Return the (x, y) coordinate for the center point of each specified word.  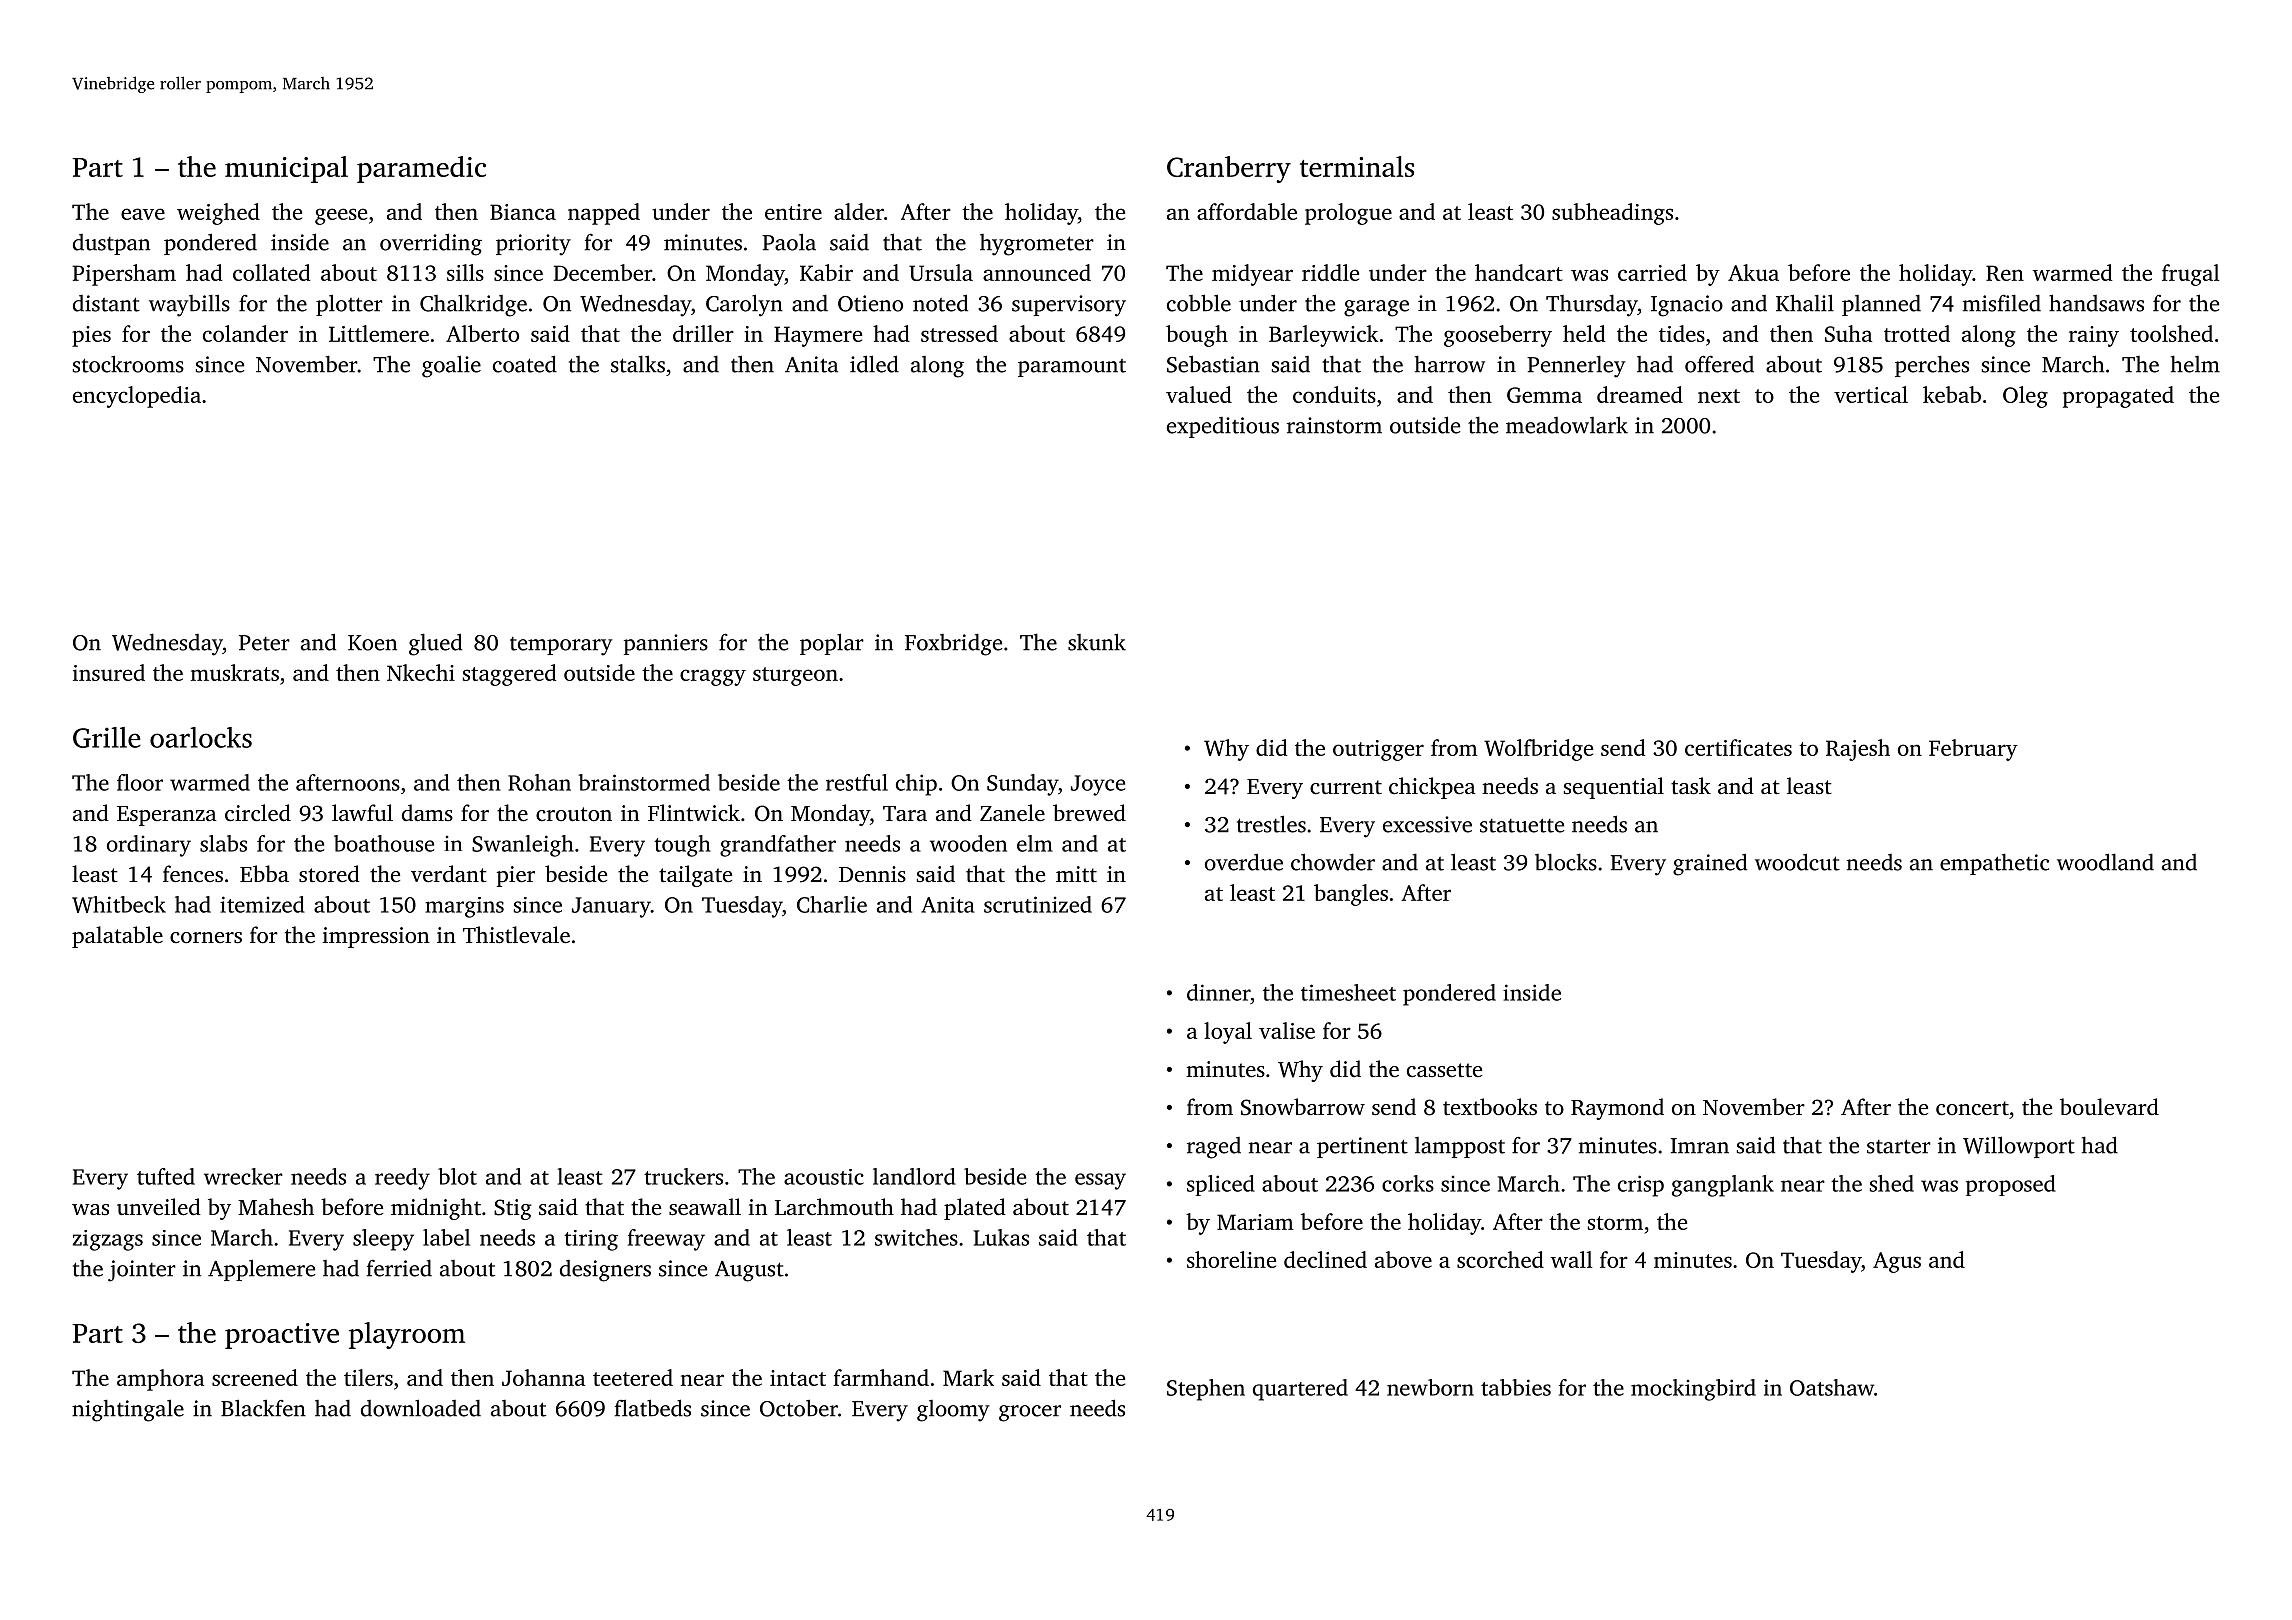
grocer (1030, 1413)
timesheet (1348, 992)
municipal (286, 169)
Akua (1753, 272)
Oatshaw (1832, 1387)
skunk (1097, 642)
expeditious (1223, 427)
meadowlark (1567, 425)
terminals (1357, 166)
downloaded (421, 1408)
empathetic (1994, 864)
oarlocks (201, 737)
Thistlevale (516, 935)
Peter (264, 643)
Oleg (2025, 397)
